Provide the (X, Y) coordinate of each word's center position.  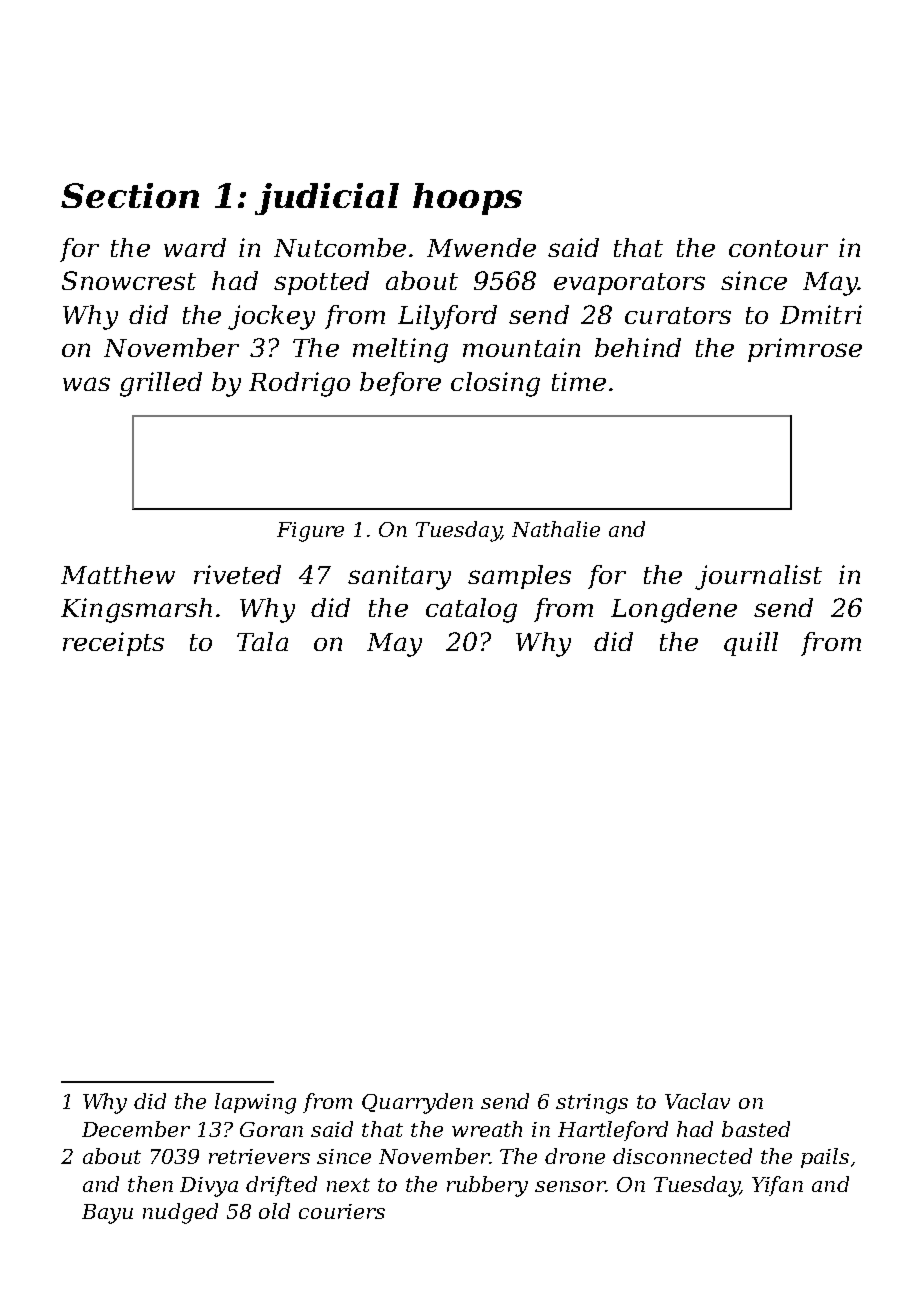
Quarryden (417, 1103)
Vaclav (697, 1101)
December (136, 1129)
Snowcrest (129, 280)
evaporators (629, 284)
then (150, 1184)
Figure (310, 532)
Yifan (777, 1186)
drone (575, 1156)
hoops (467, 199)
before (400, 384)
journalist (758, 577)
